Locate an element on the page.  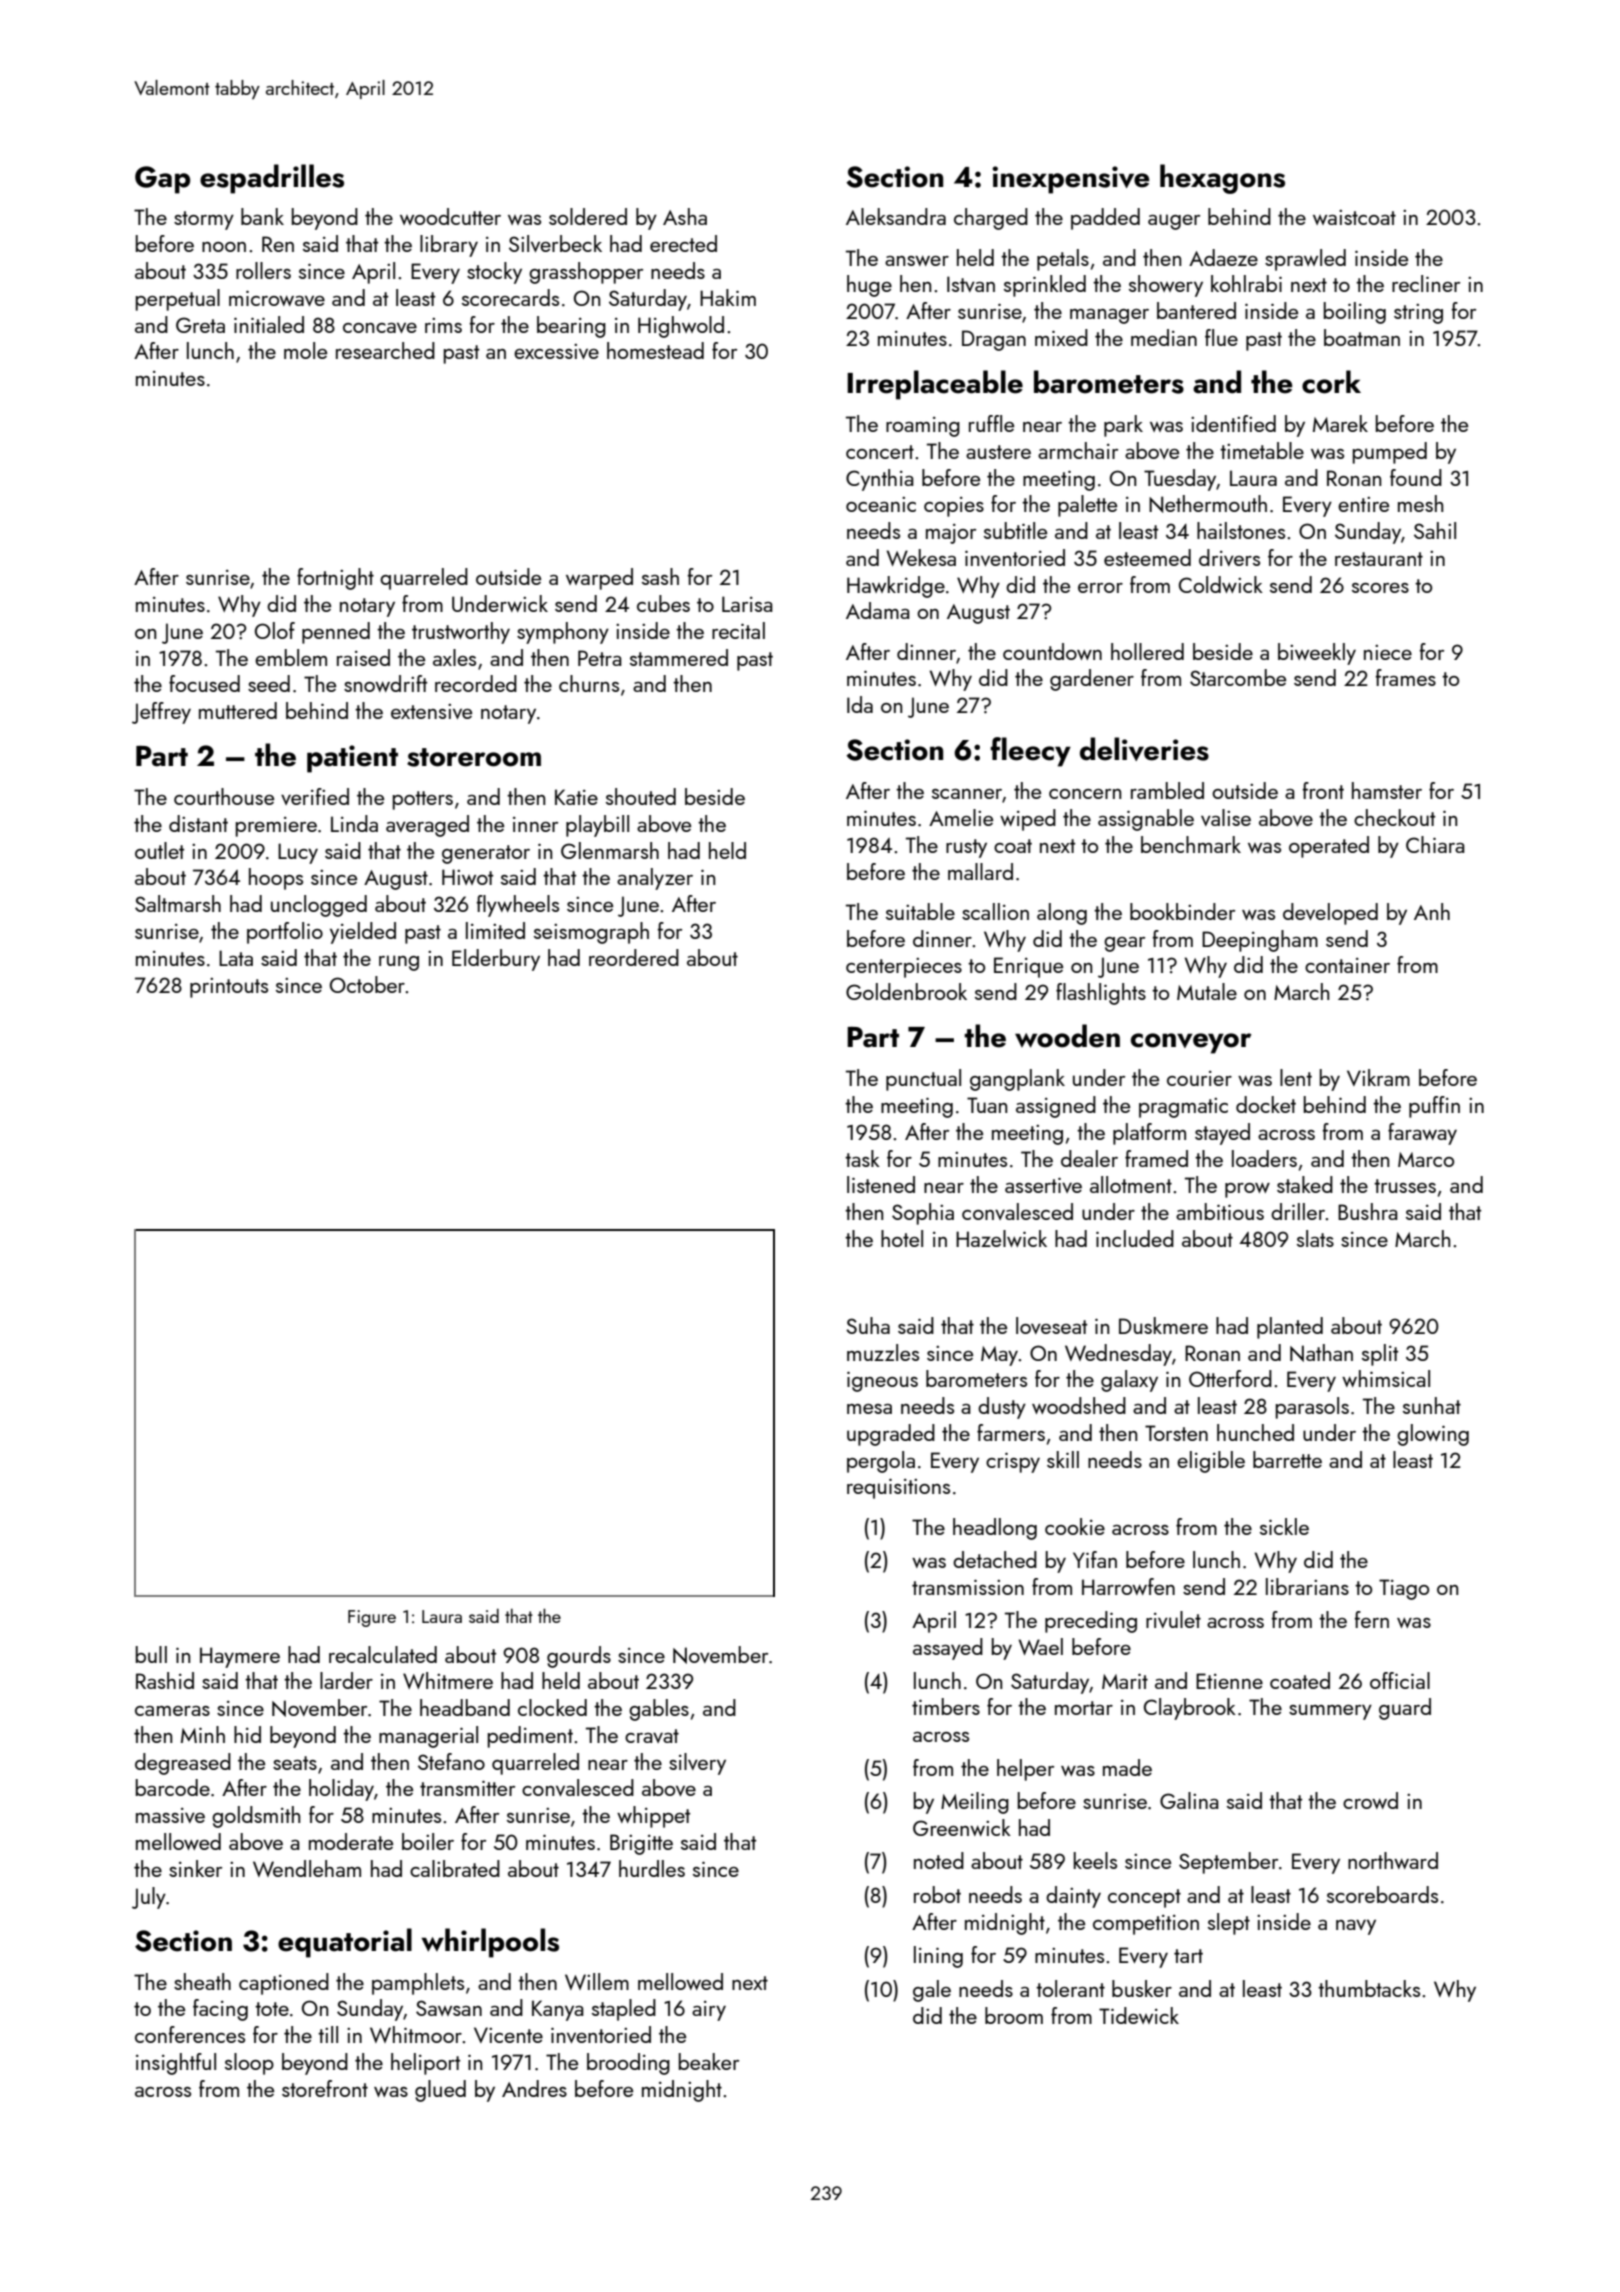
Tiago is located at coordinates (1404, 1589).
